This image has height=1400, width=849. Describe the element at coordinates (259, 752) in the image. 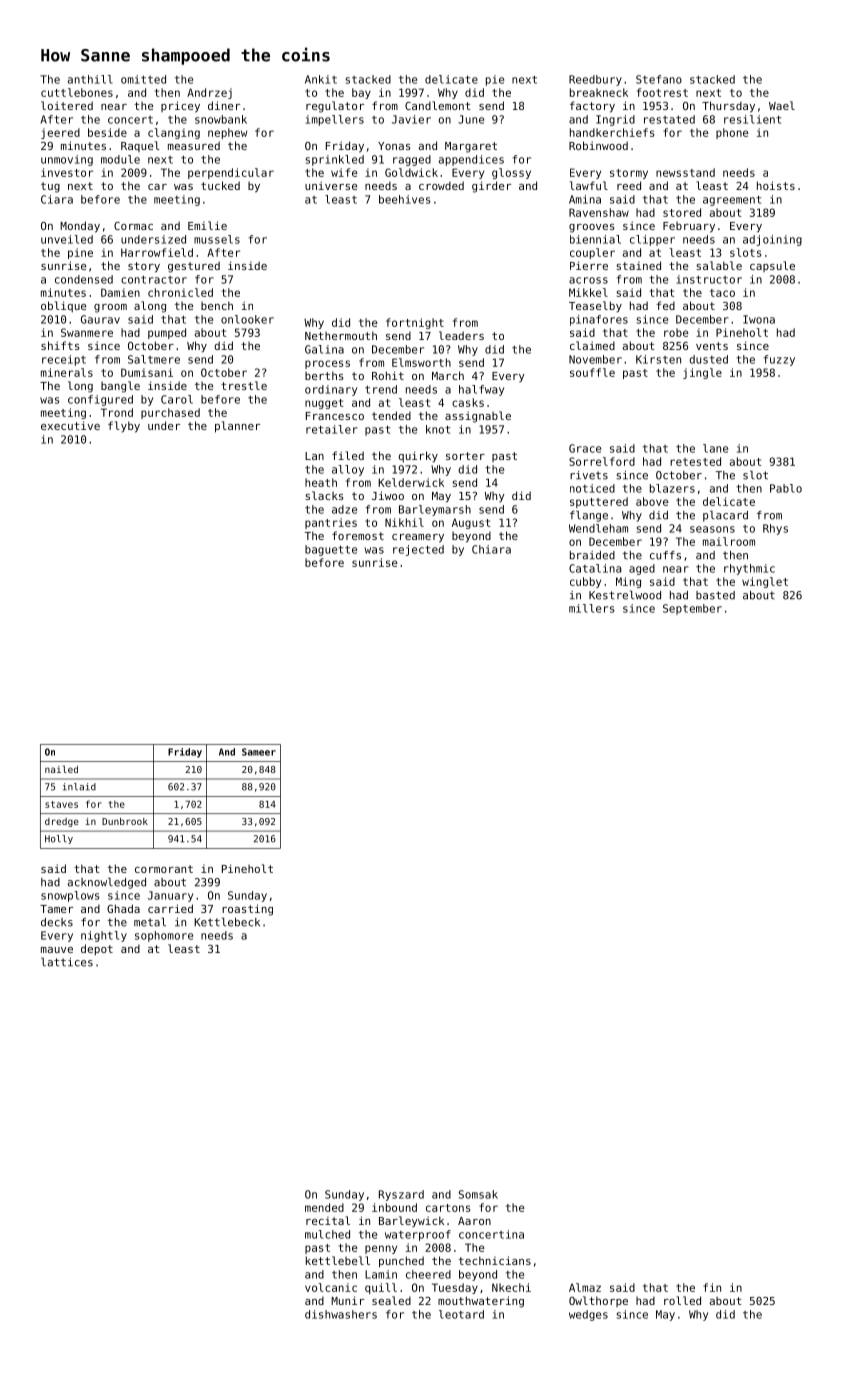

I see `Sameer` at that location.
